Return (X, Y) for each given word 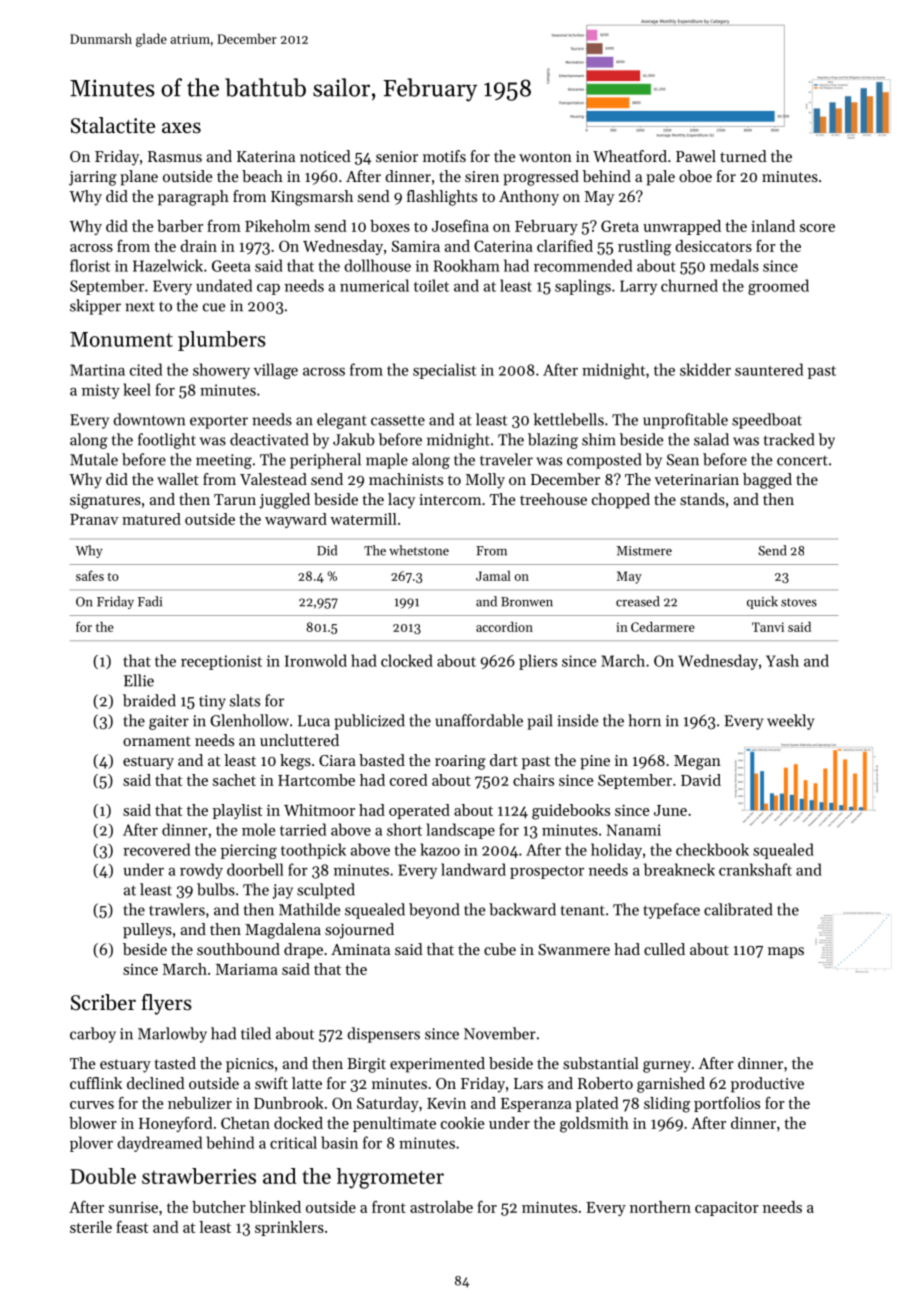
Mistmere (644, 551)
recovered (156, 849)
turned (743, 156)
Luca (314, 721)
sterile (91, 1227)
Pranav (94, 519)
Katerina (266, 156)
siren (482, 176)
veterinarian (696, 479)
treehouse (553, 499)
